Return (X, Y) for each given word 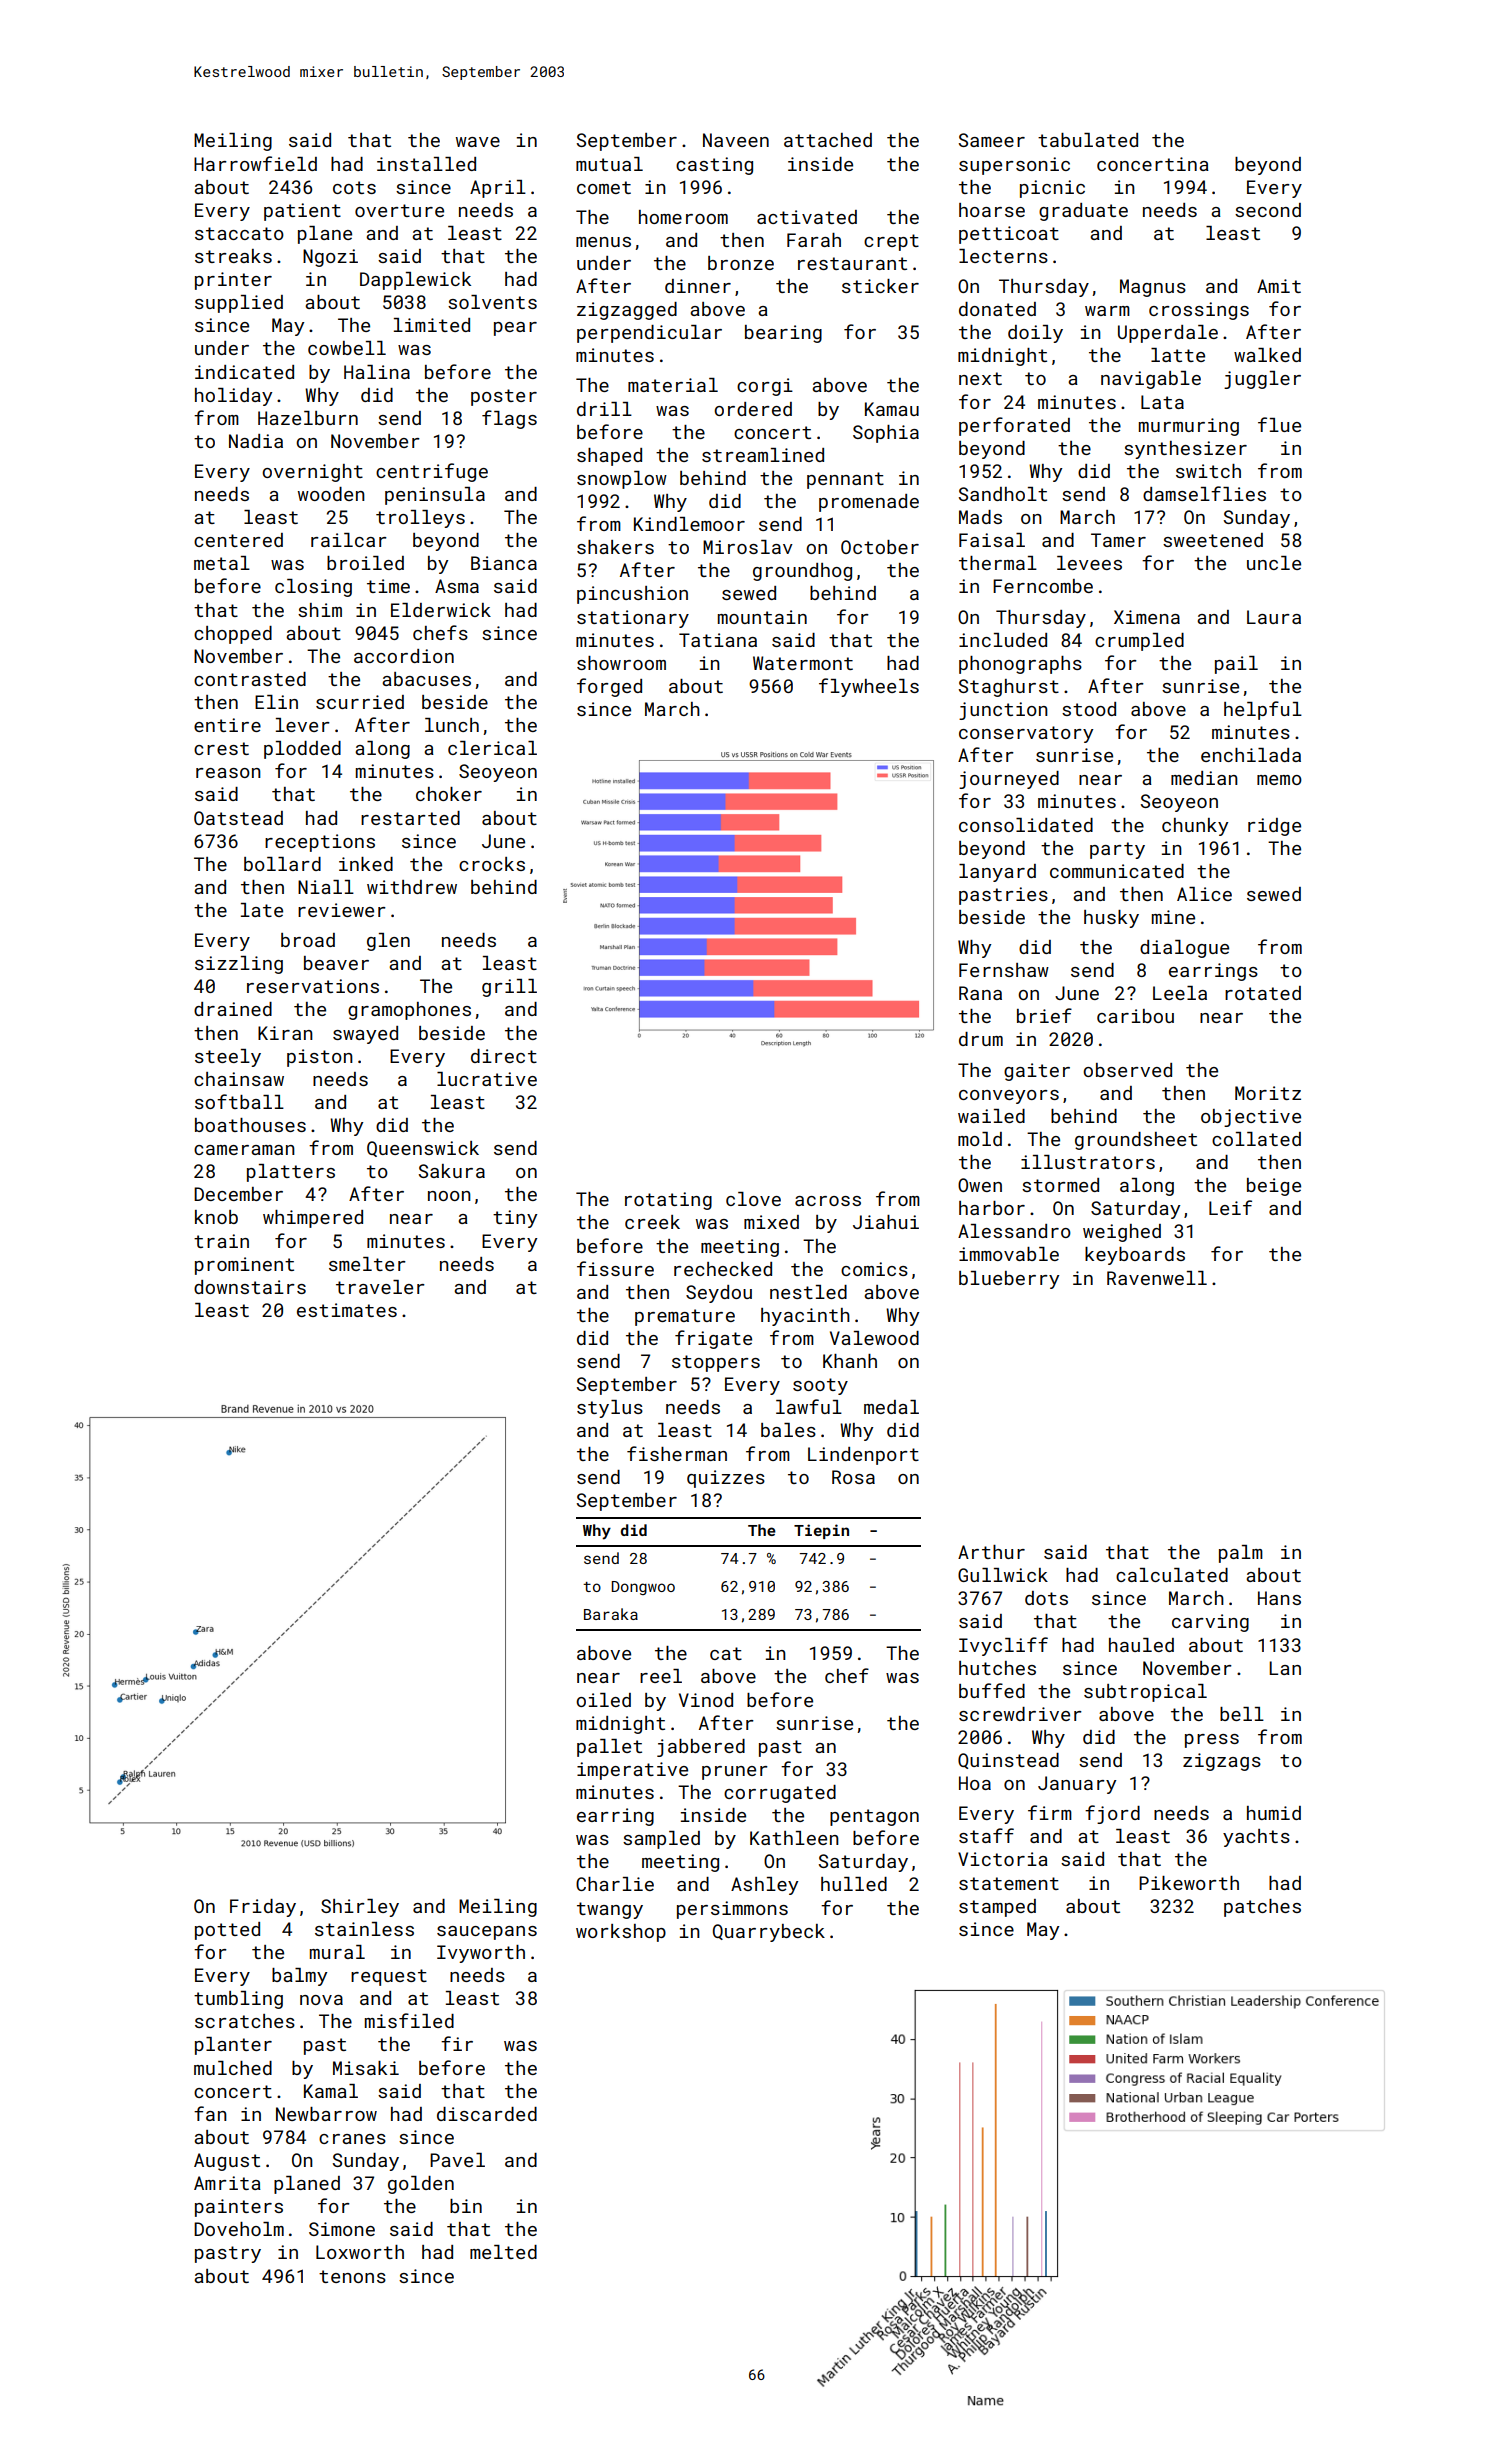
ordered (753, 409)
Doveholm (239, 2229)
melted (503, 2252)
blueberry (1009, 1280)
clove (753, 1199)
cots (354, 187)
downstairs (250, 1287)
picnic (1052, 189)
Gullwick (1003, 1575)
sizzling (239, 965)
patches (1262, 1908)
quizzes (726, 1479)
